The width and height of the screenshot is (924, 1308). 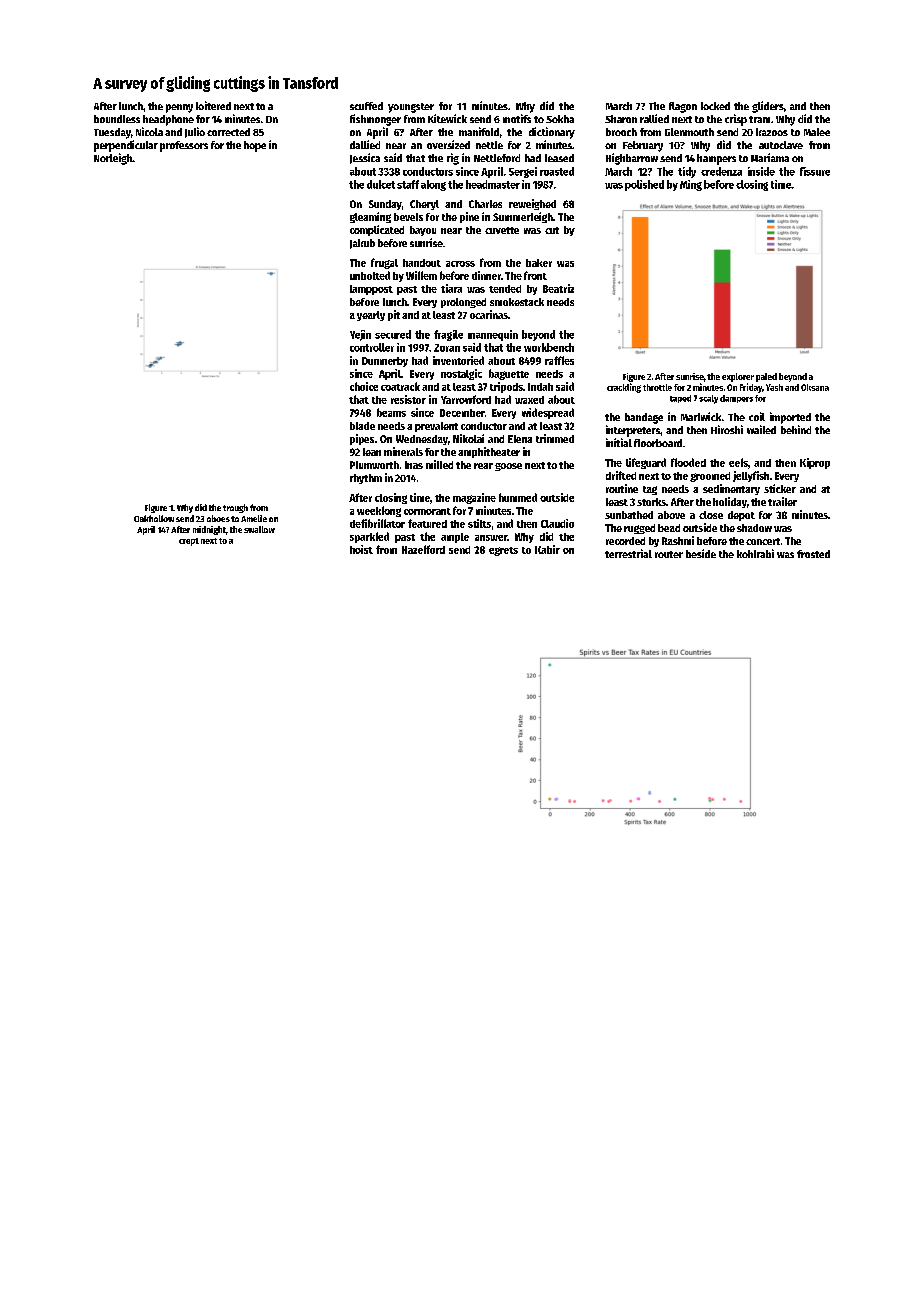 I want to click on Oakhollow, so click(x=154, y=518).
